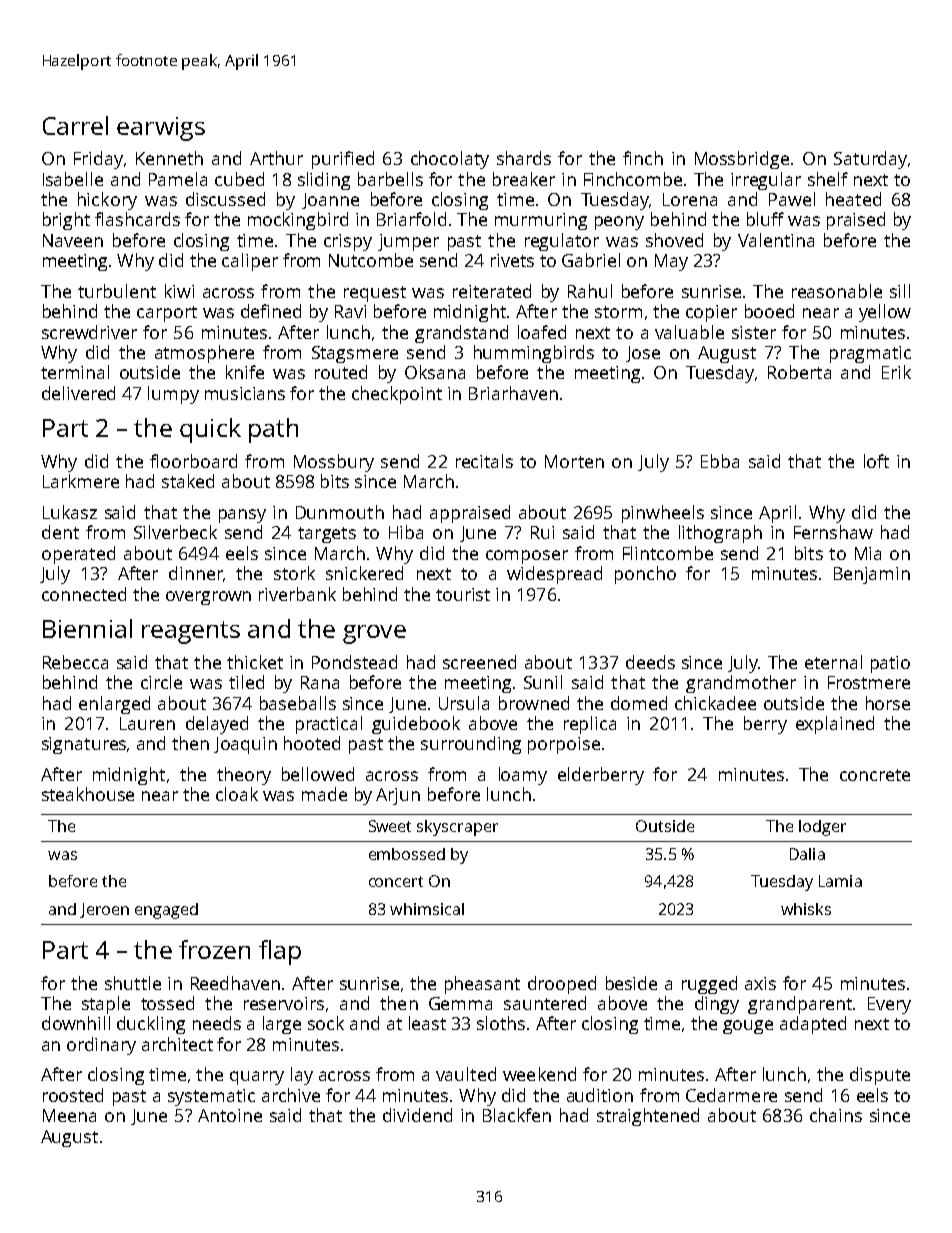 This page has width=952, height=1233. What do you see at coordinates (84, 745) in the page?
I see `signatures` at bounding box center [84, 745].
